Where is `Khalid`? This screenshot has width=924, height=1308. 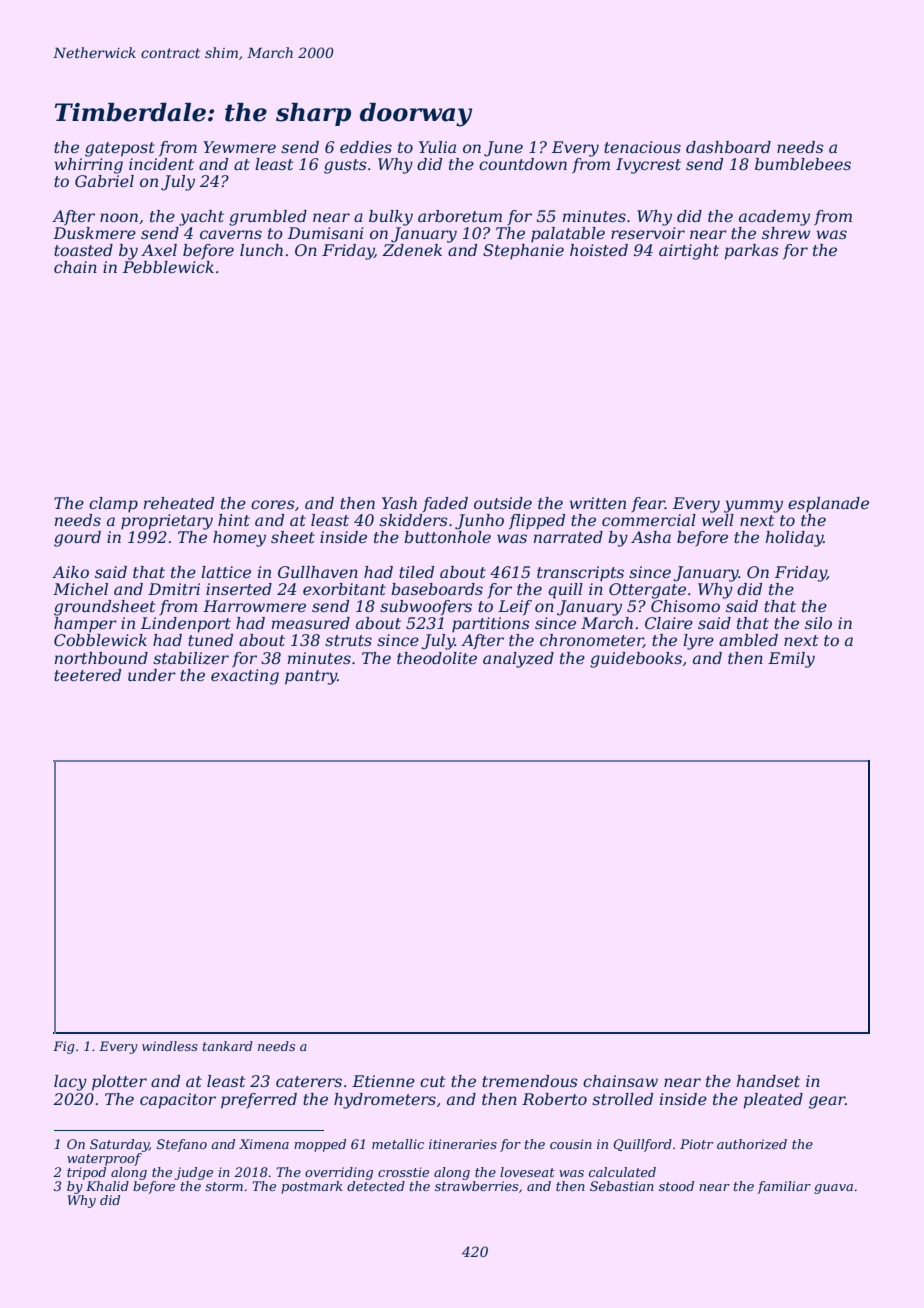 Khalid is located at coordinates (107, 1186).
